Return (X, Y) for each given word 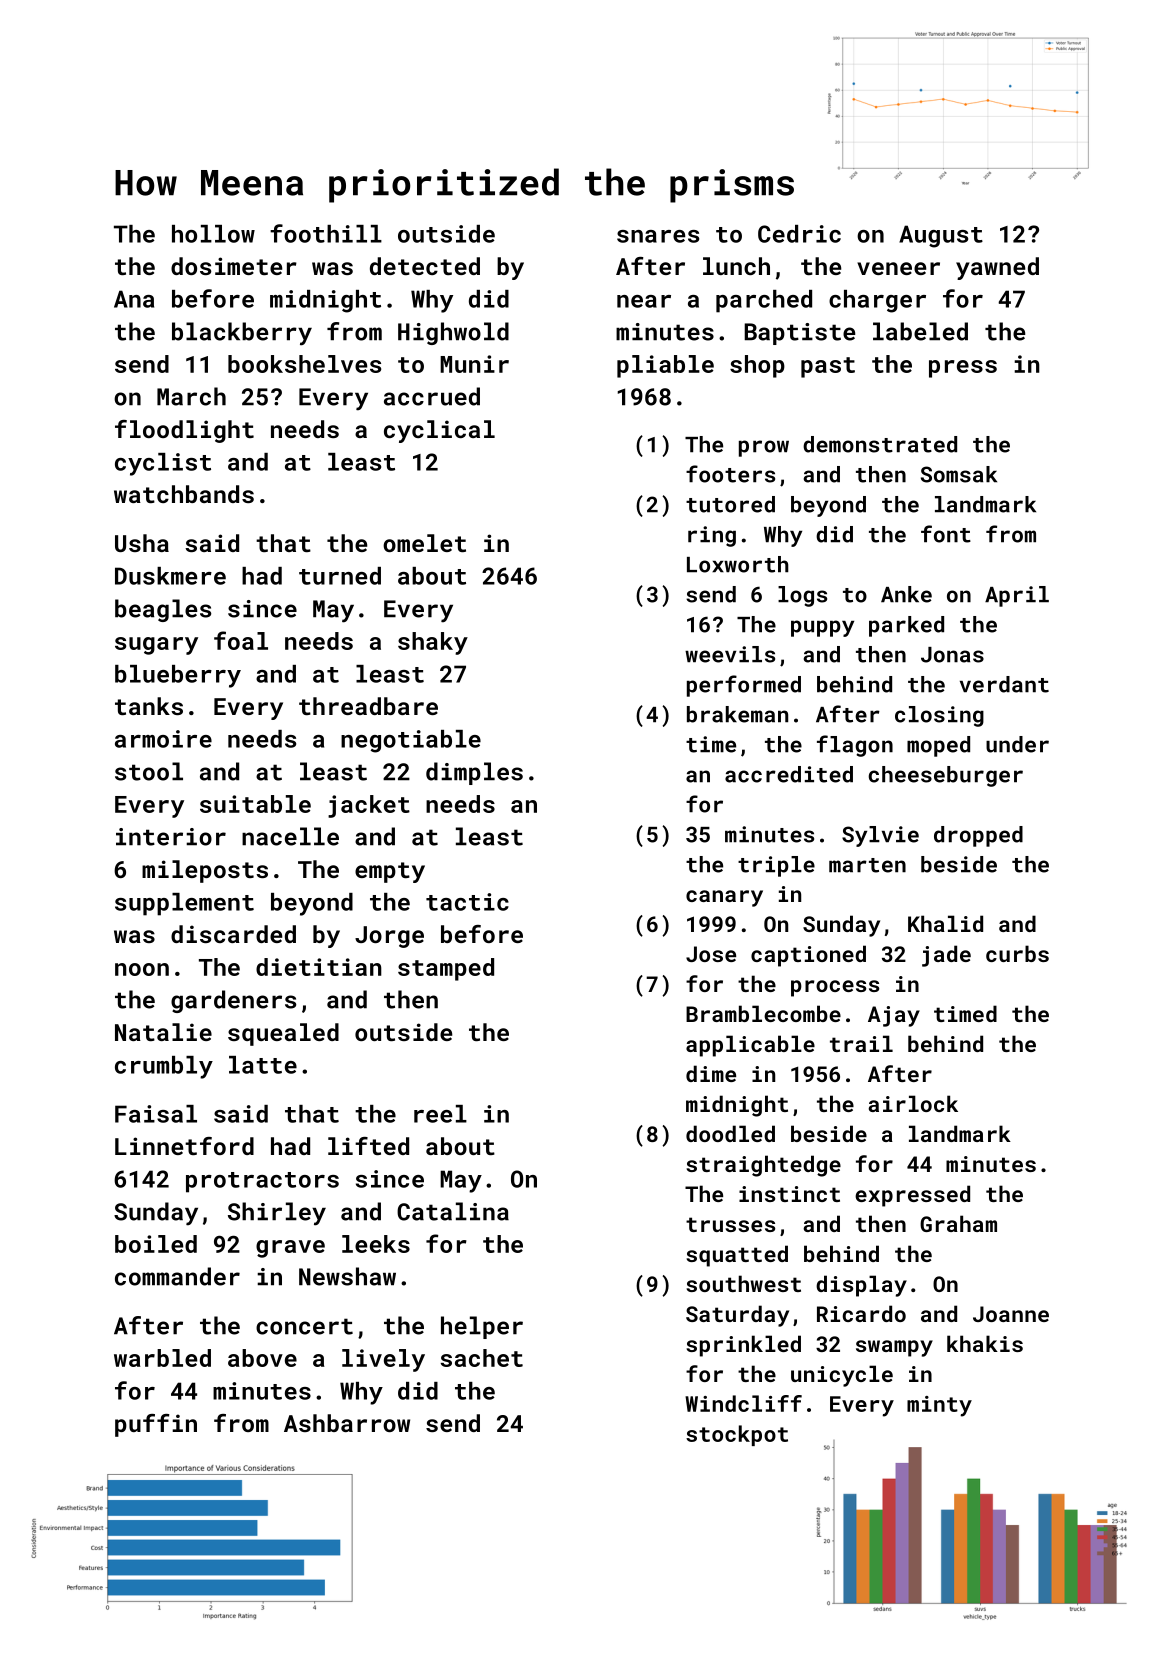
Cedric (799, 234)
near (644, 301)
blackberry (242, 334)
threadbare (368, 706)
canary (724, 898)
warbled (162, 1358)
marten (867, 865)
